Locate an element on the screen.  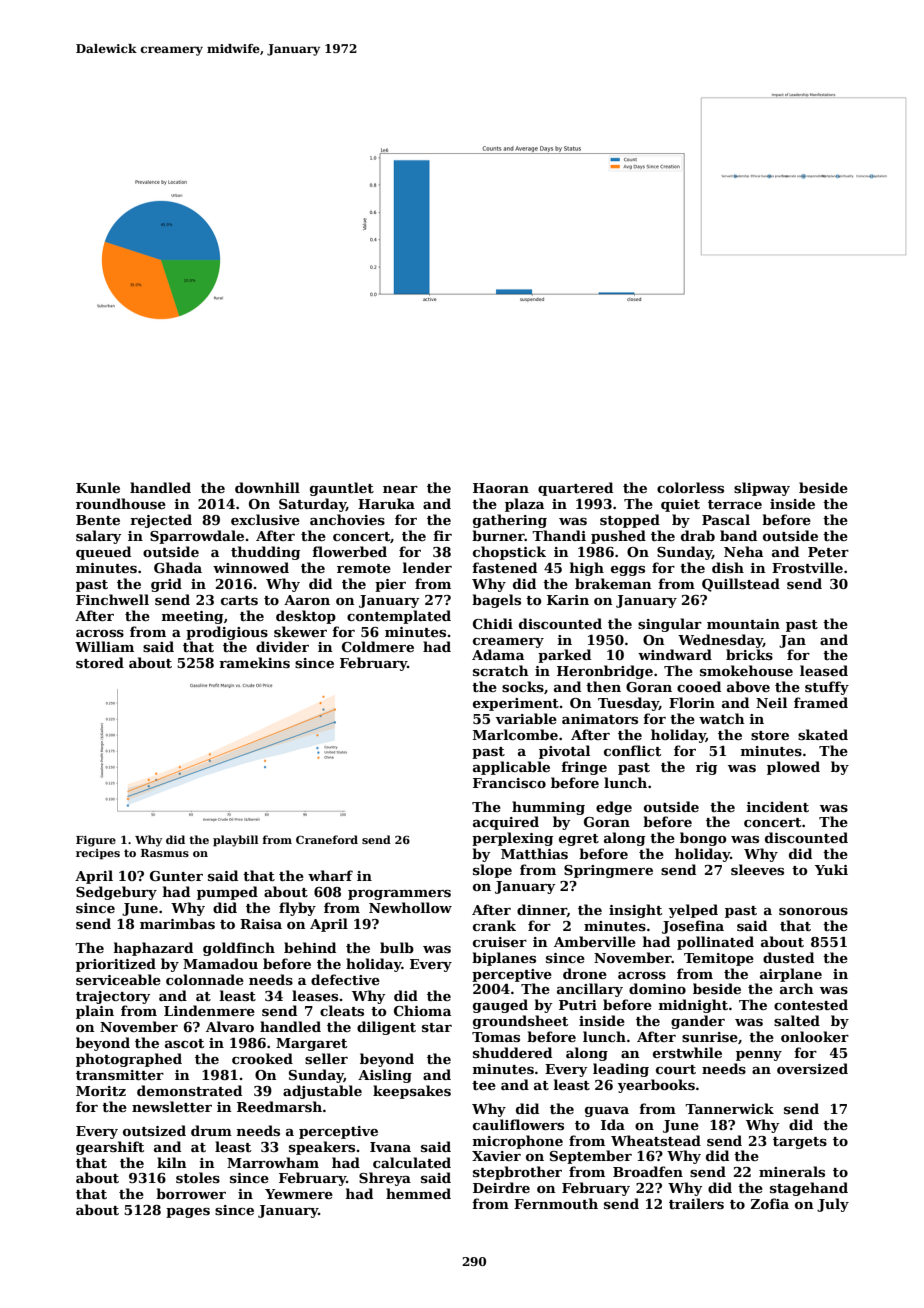
dusted is located at coordinates (788, 957).
